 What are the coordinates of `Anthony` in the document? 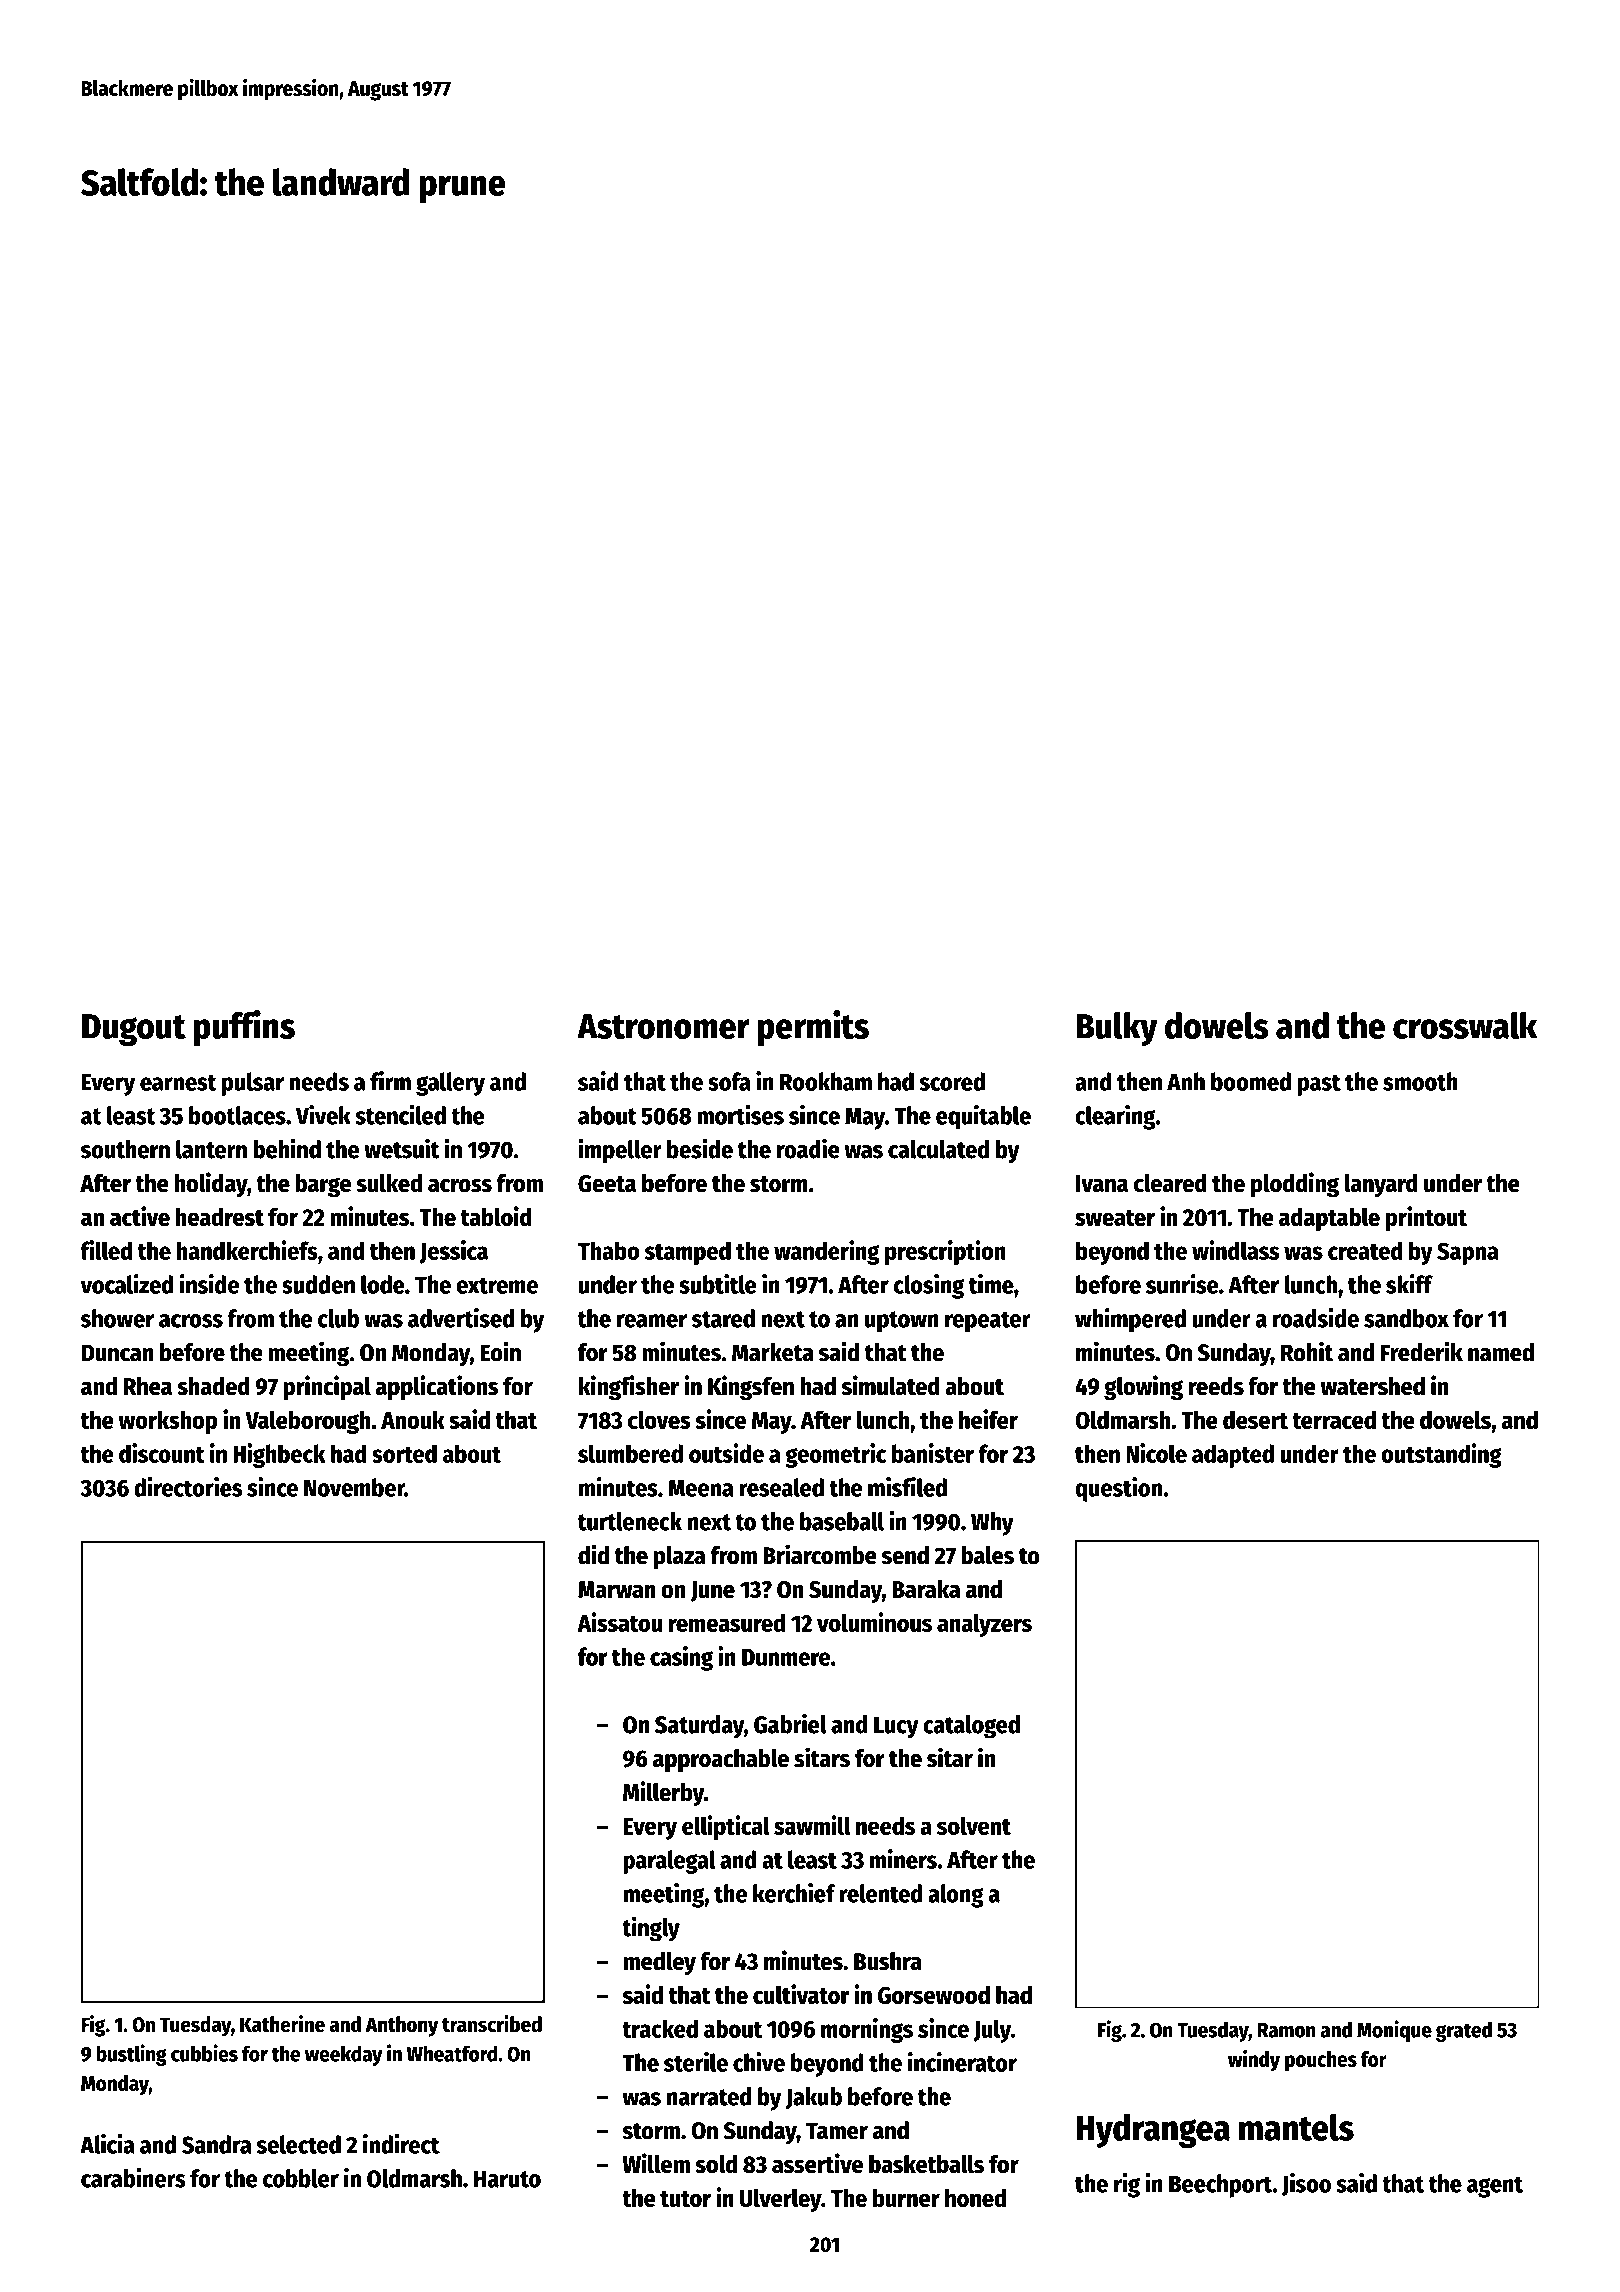 It's located at (401, 2026).
